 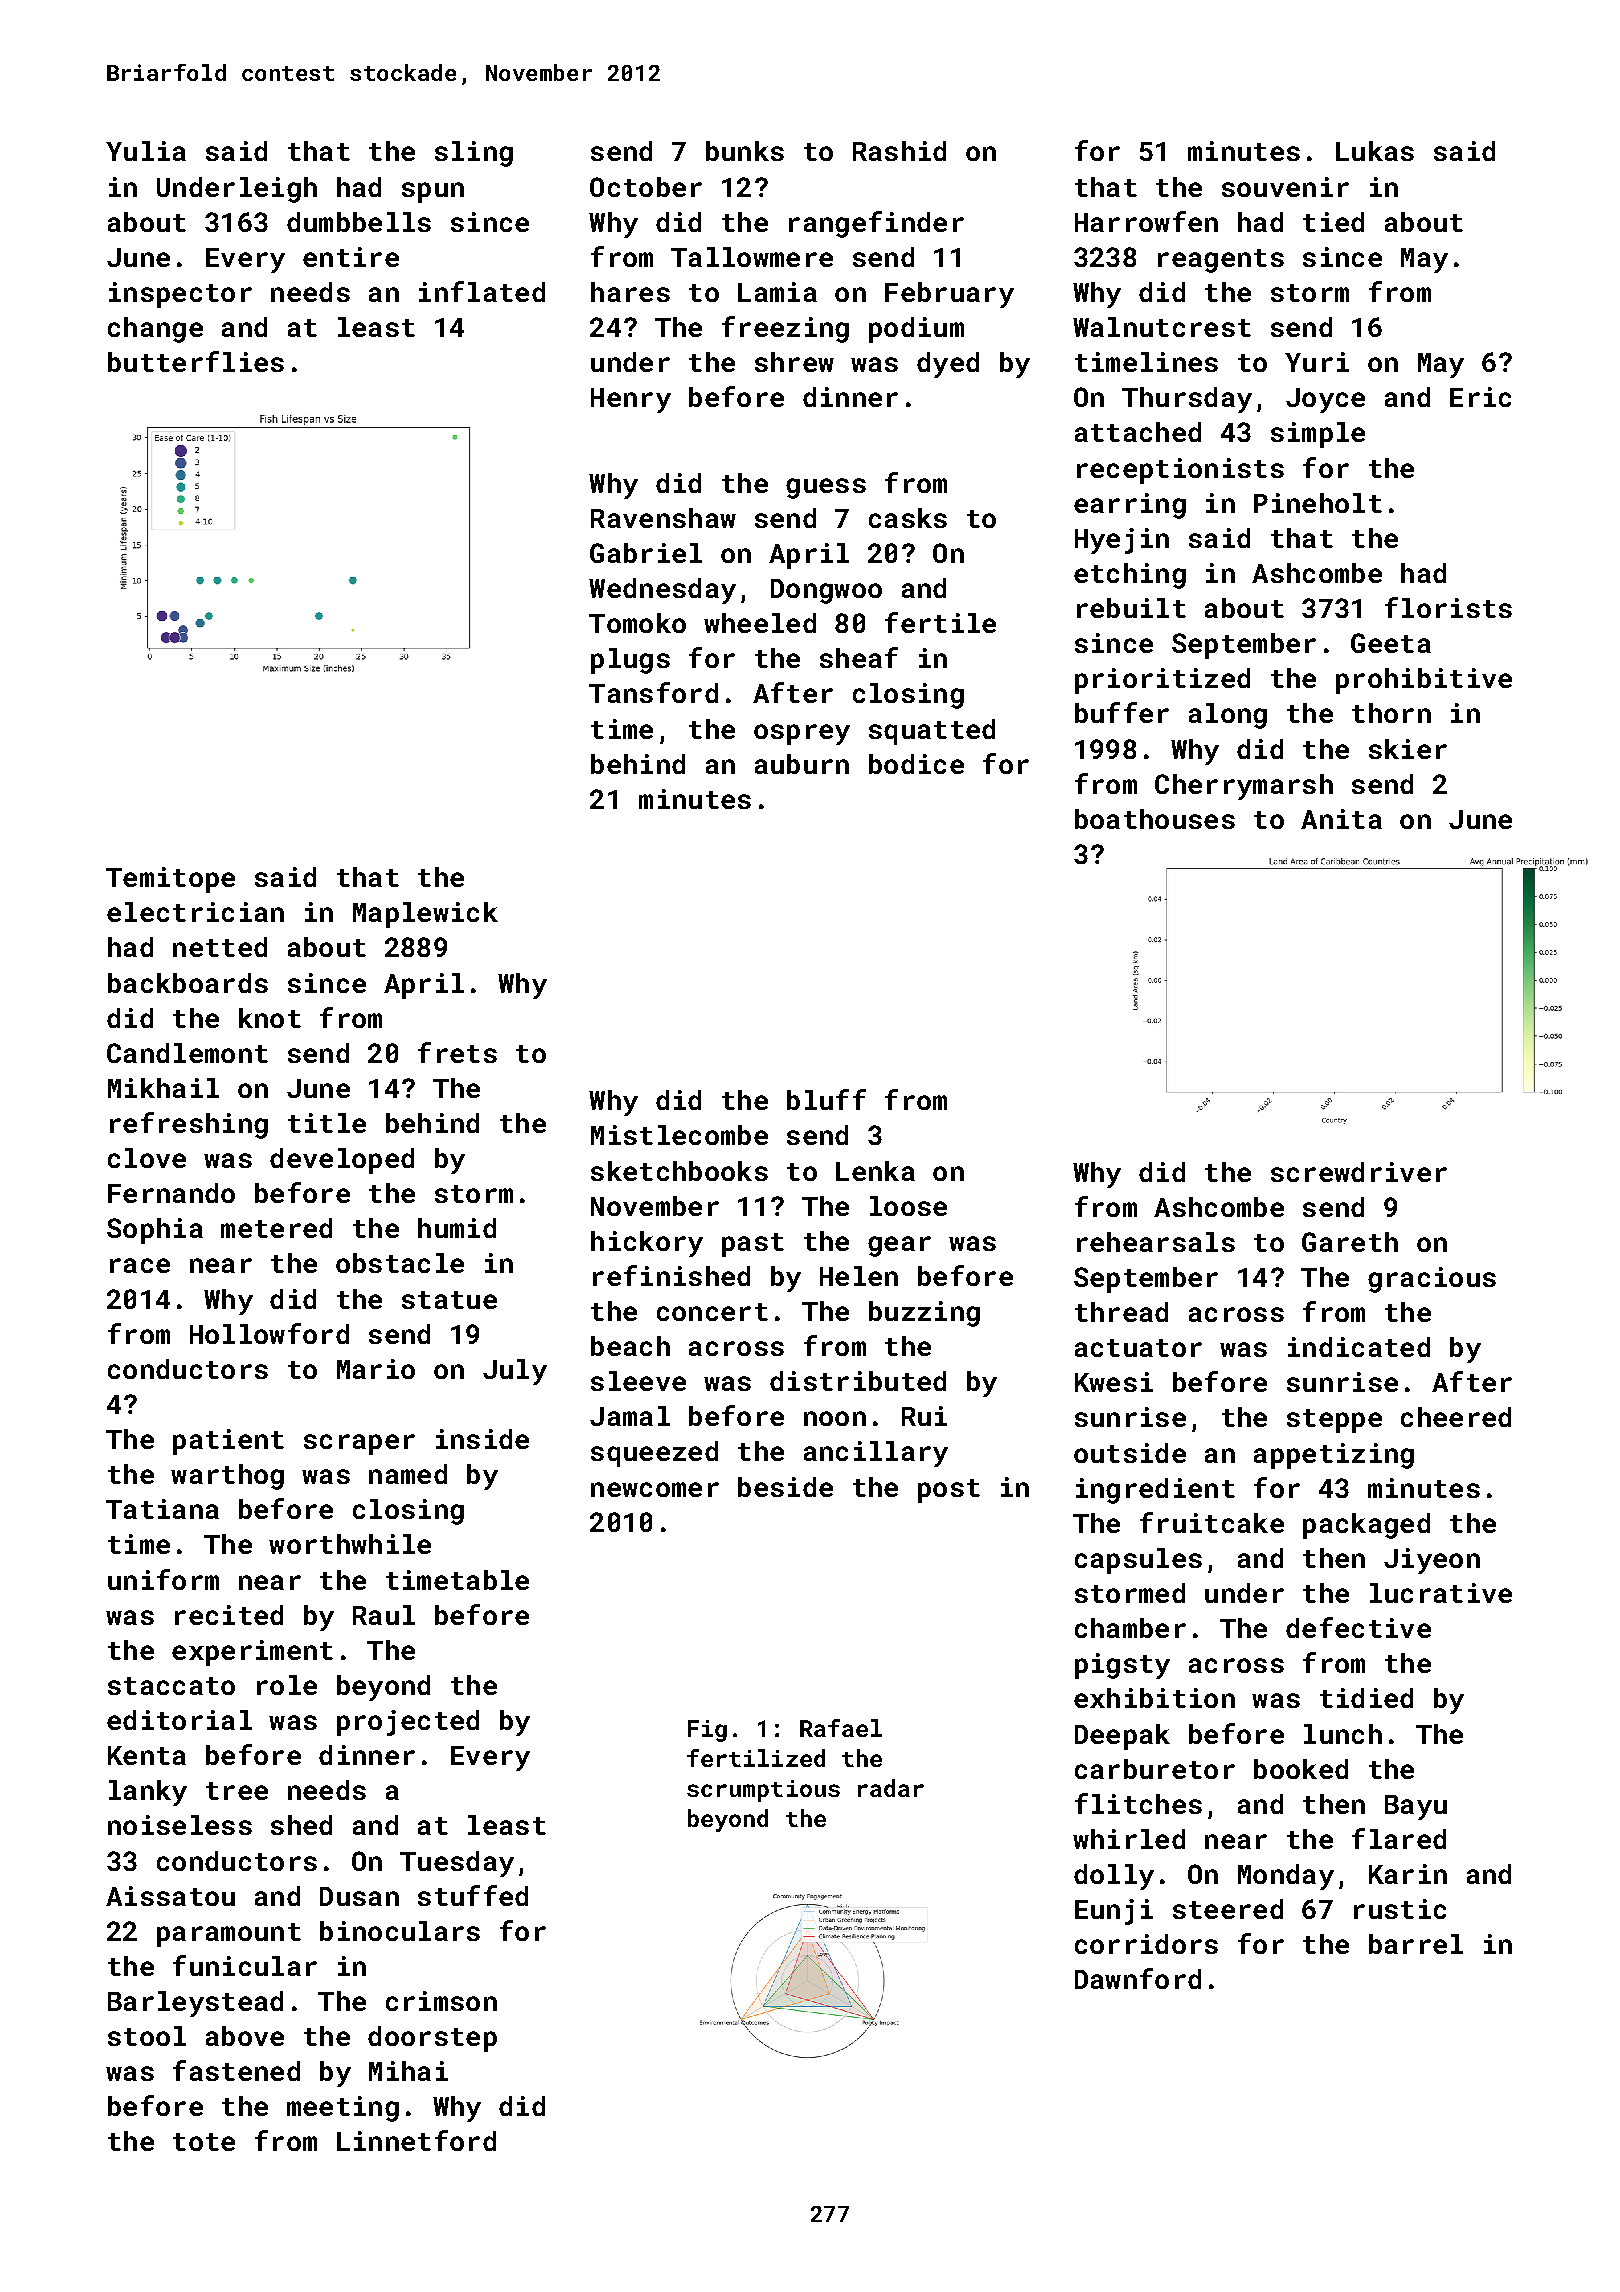 I want to click on newcomer, so click(x=655, y=1489).
